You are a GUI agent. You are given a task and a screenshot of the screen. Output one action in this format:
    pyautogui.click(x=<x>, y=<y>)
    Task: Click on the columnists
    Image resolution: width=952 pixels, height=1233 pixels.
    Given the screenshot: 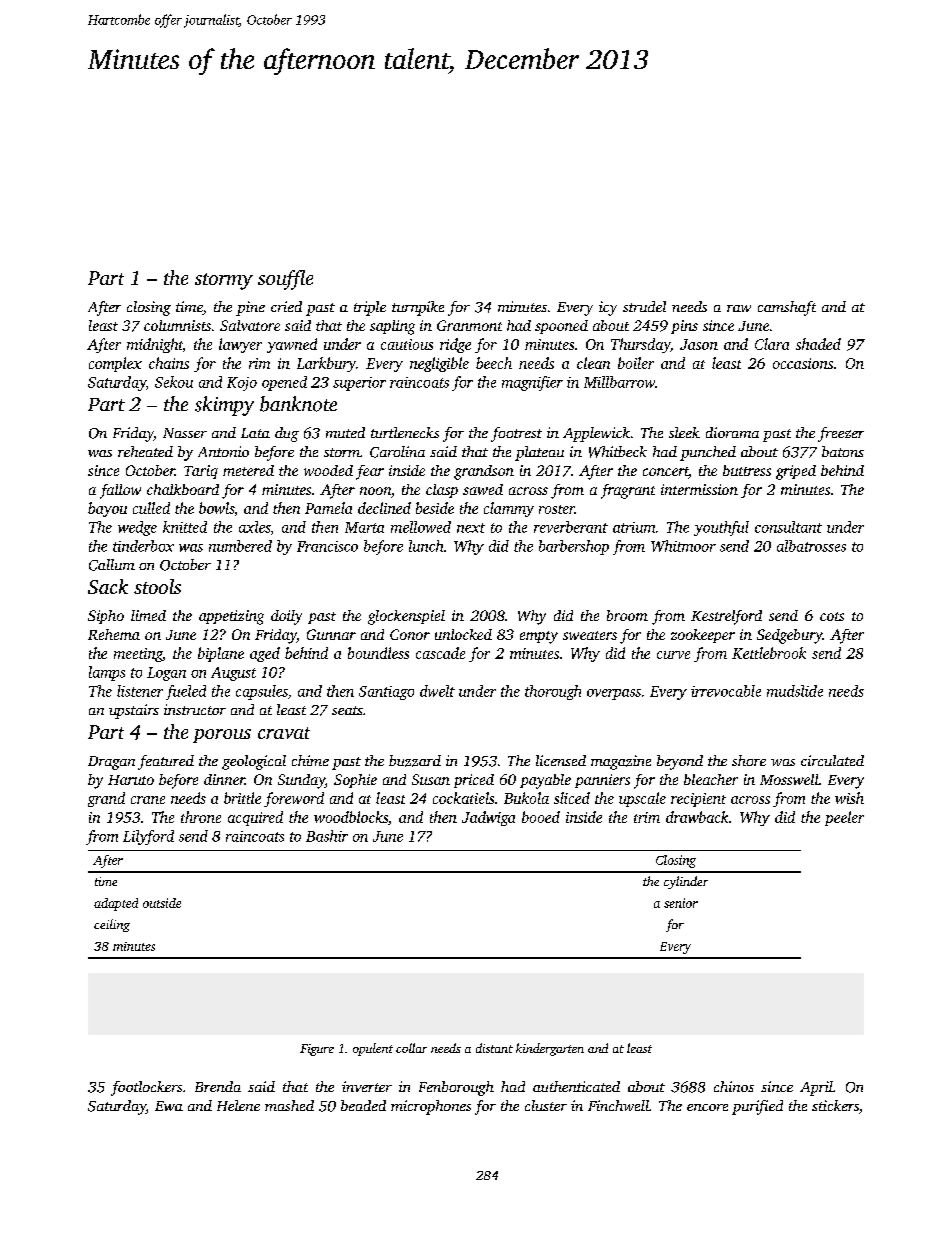 What is the action you would take?
    pyautogui.click(x=177, y=325)
